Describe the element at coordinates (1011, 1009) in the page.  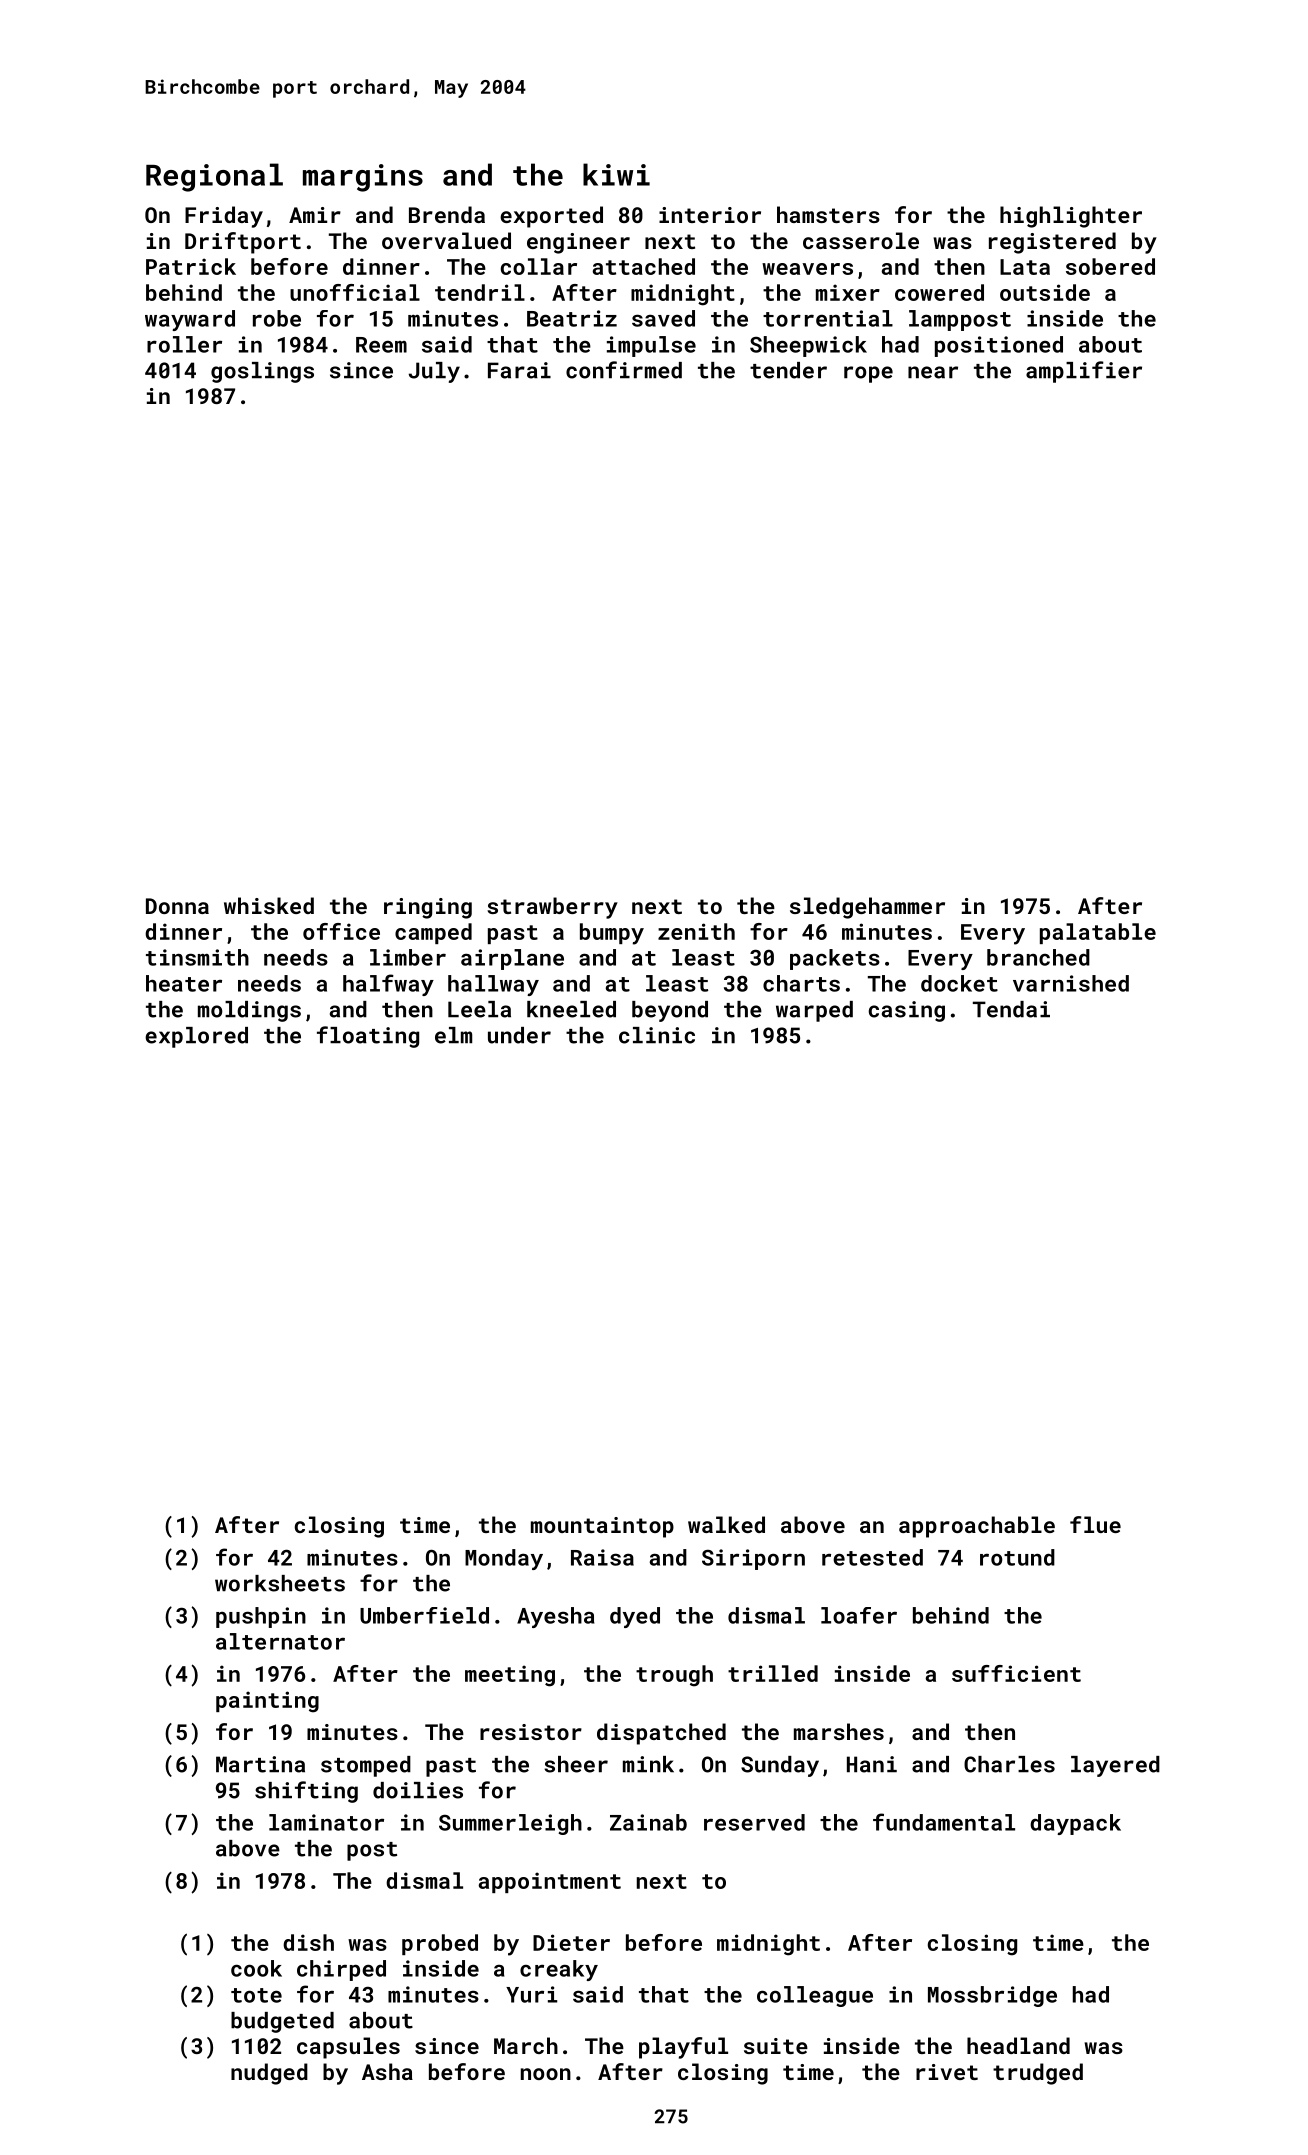
I see `Tendai` at that location.
